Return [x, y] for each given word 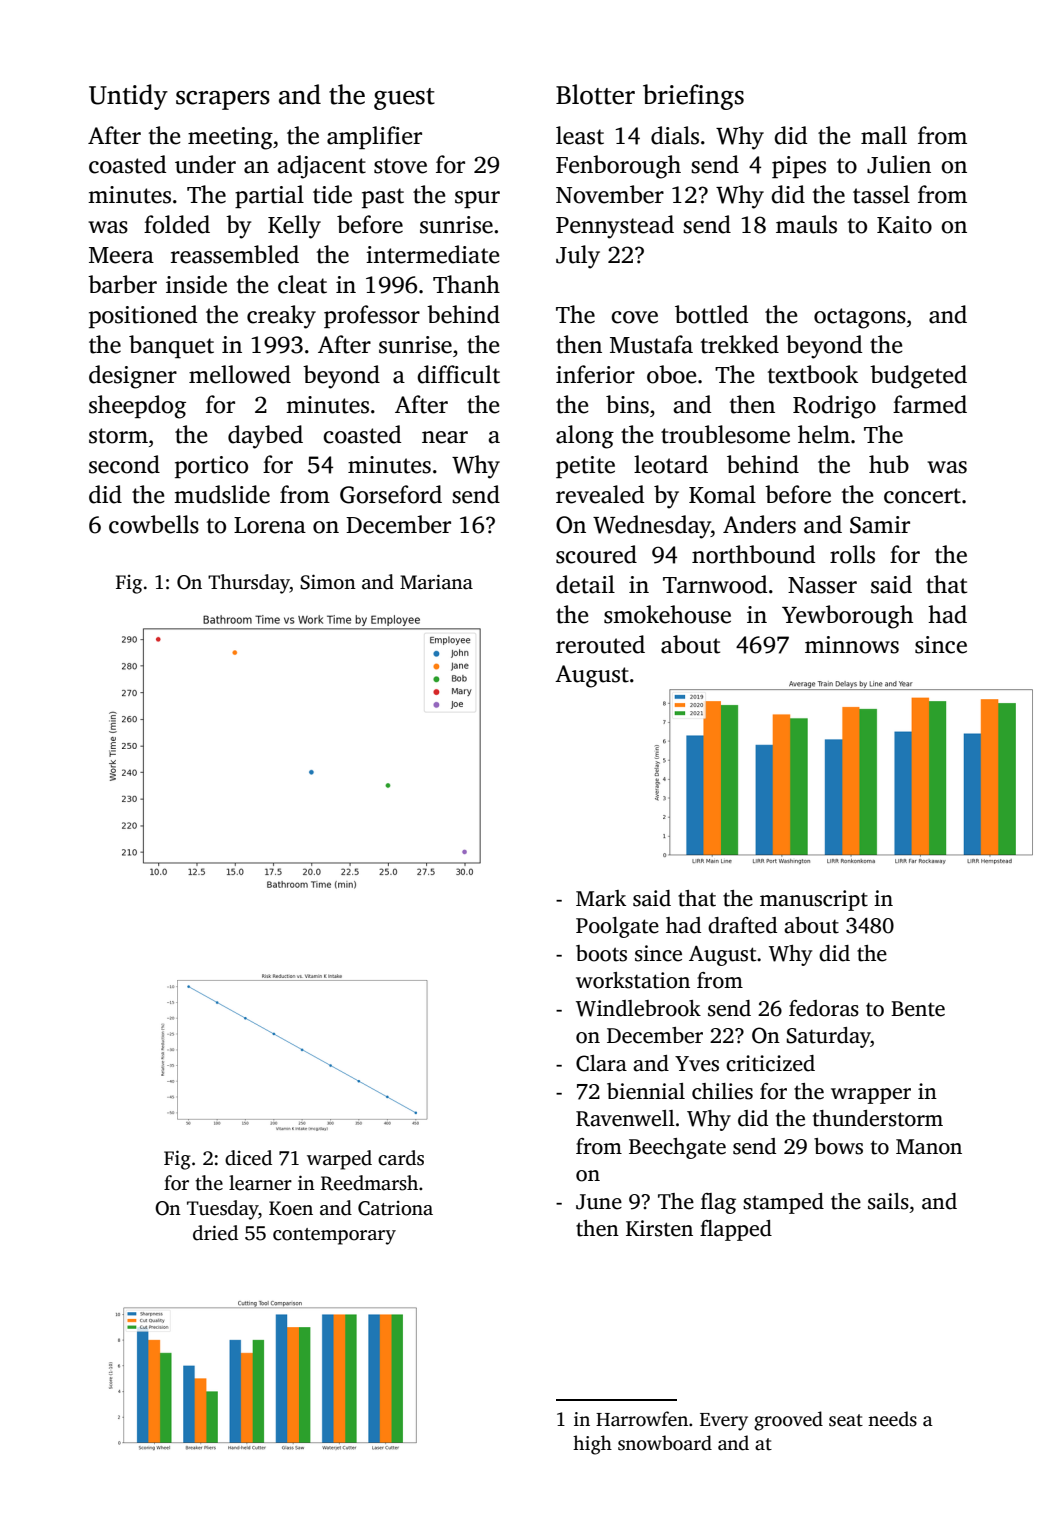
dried [215, 1233]
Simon [328, 582]
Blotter [595, 94]
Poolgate [617, 927]
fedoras [824, 1008]
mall [884, 135]
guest [404, 99]
